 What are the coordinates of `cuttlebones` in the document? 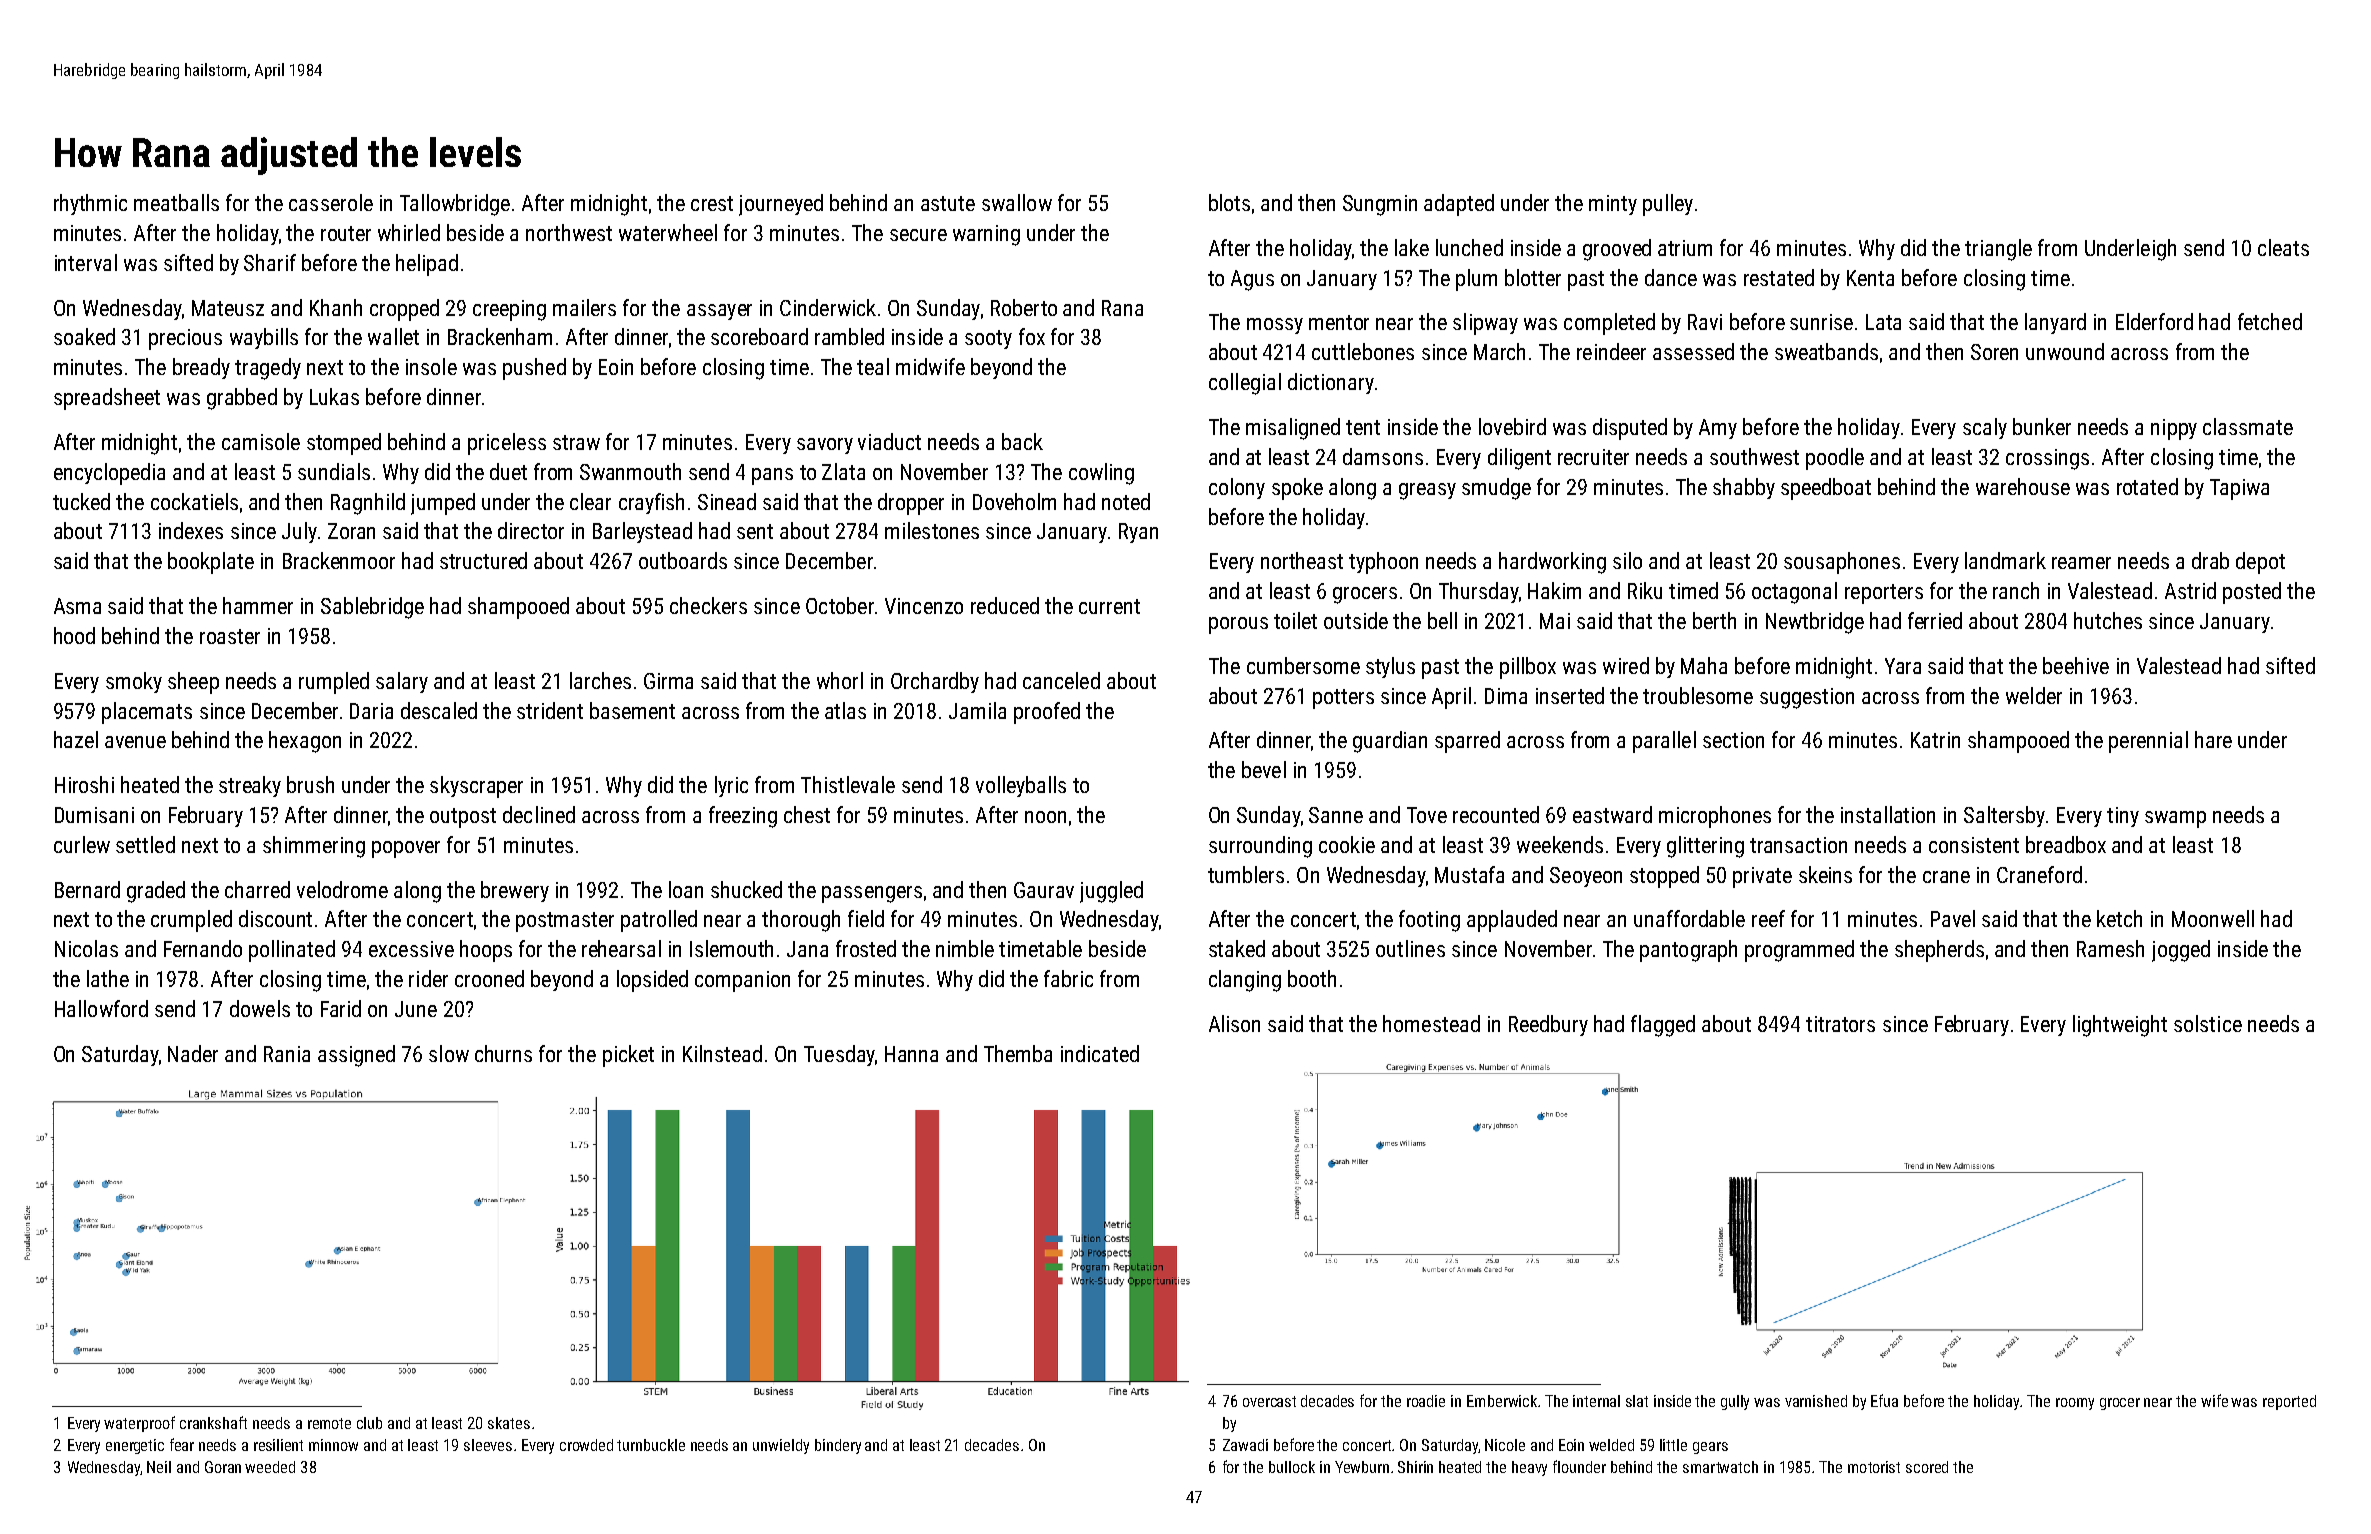 It's located at (1363, 351).
